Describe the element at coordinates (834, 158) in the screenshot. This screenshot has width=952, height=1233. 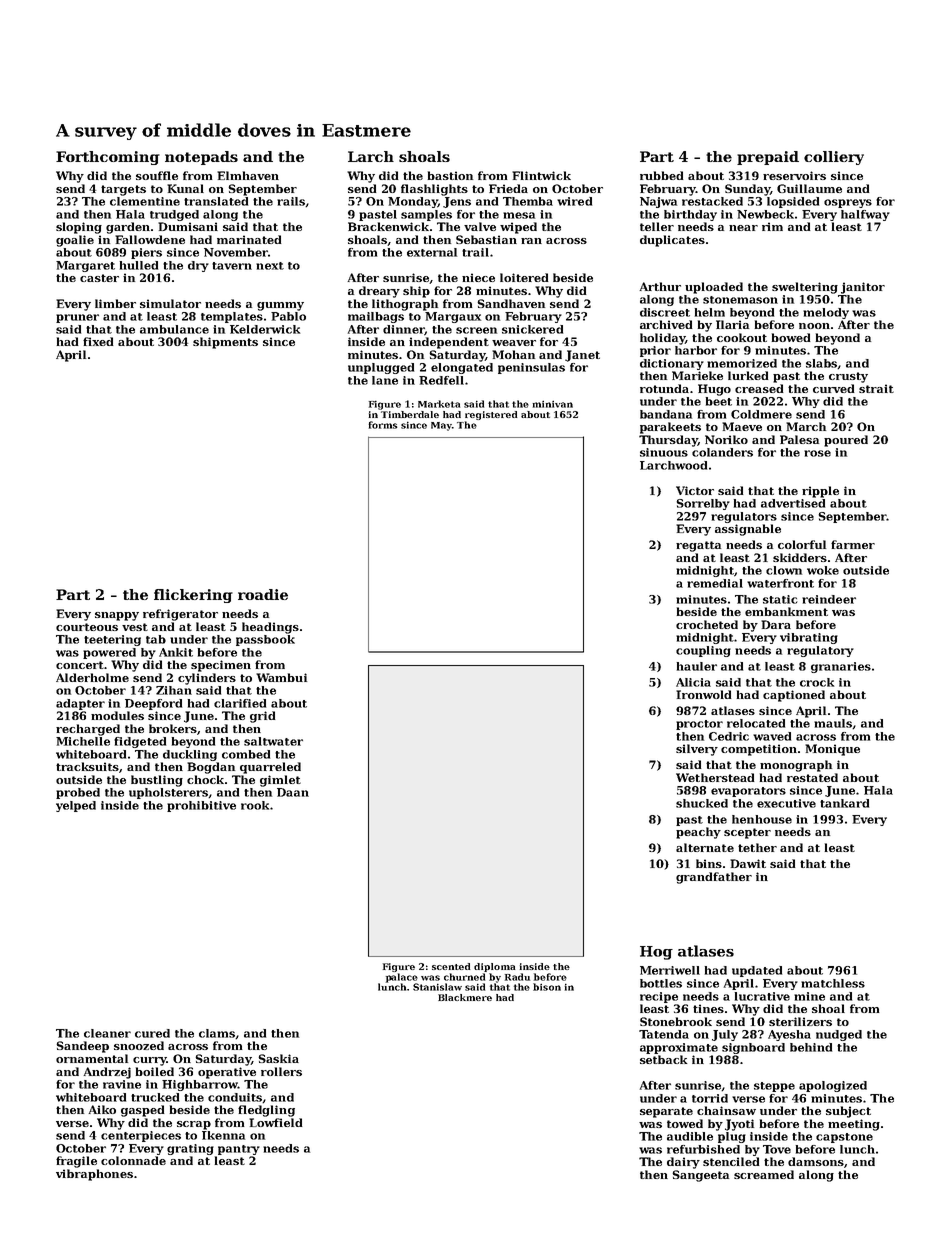
I see `colliery` at that location.
